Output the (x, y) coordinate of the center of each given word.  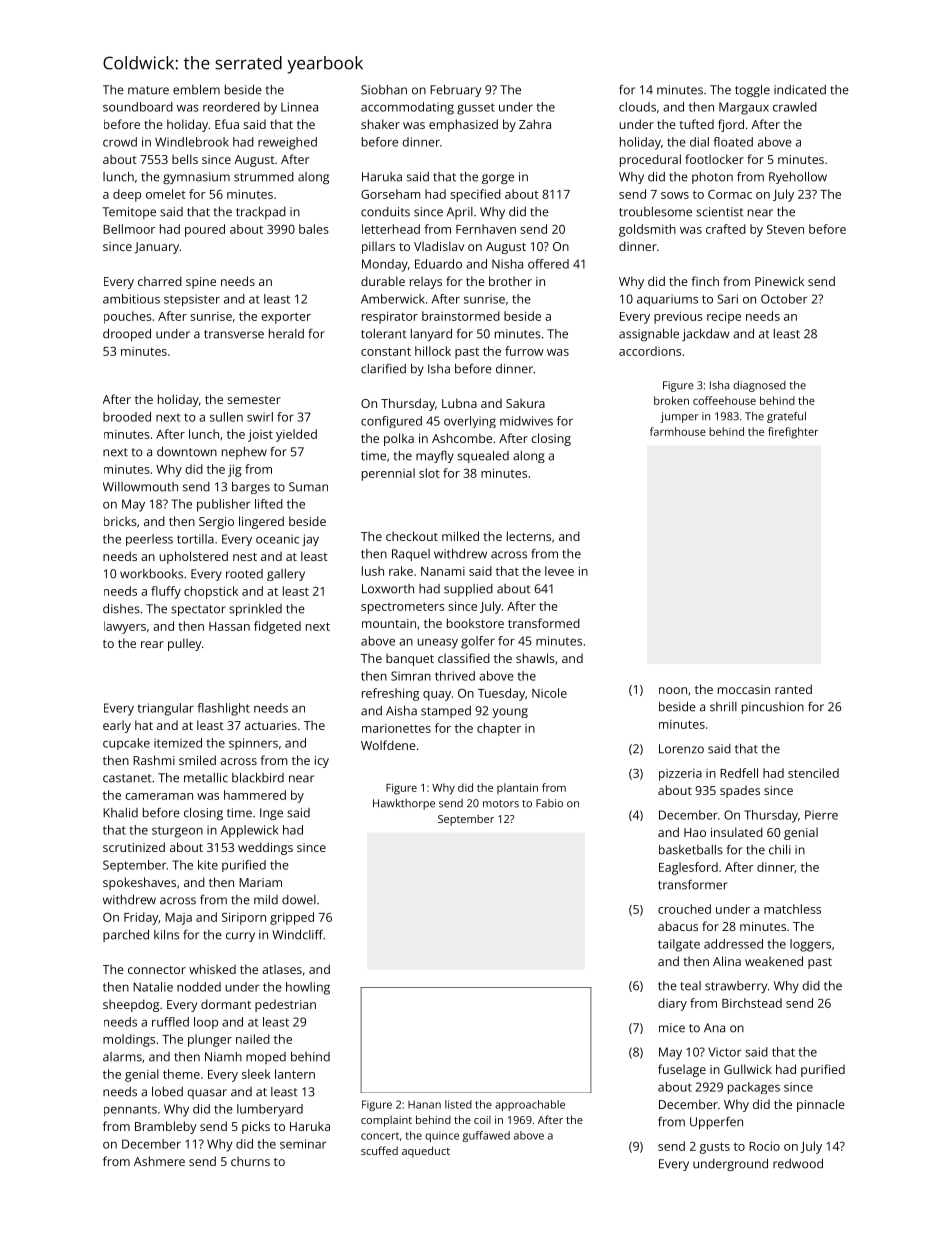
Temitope (129, 213)
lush (373, 571)
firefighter (793, 433)
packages (754, 1088)
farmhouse (678, 431)
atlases (282, 969)
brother (510, 281)
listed (458, 1104)
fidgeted (277, 627)
